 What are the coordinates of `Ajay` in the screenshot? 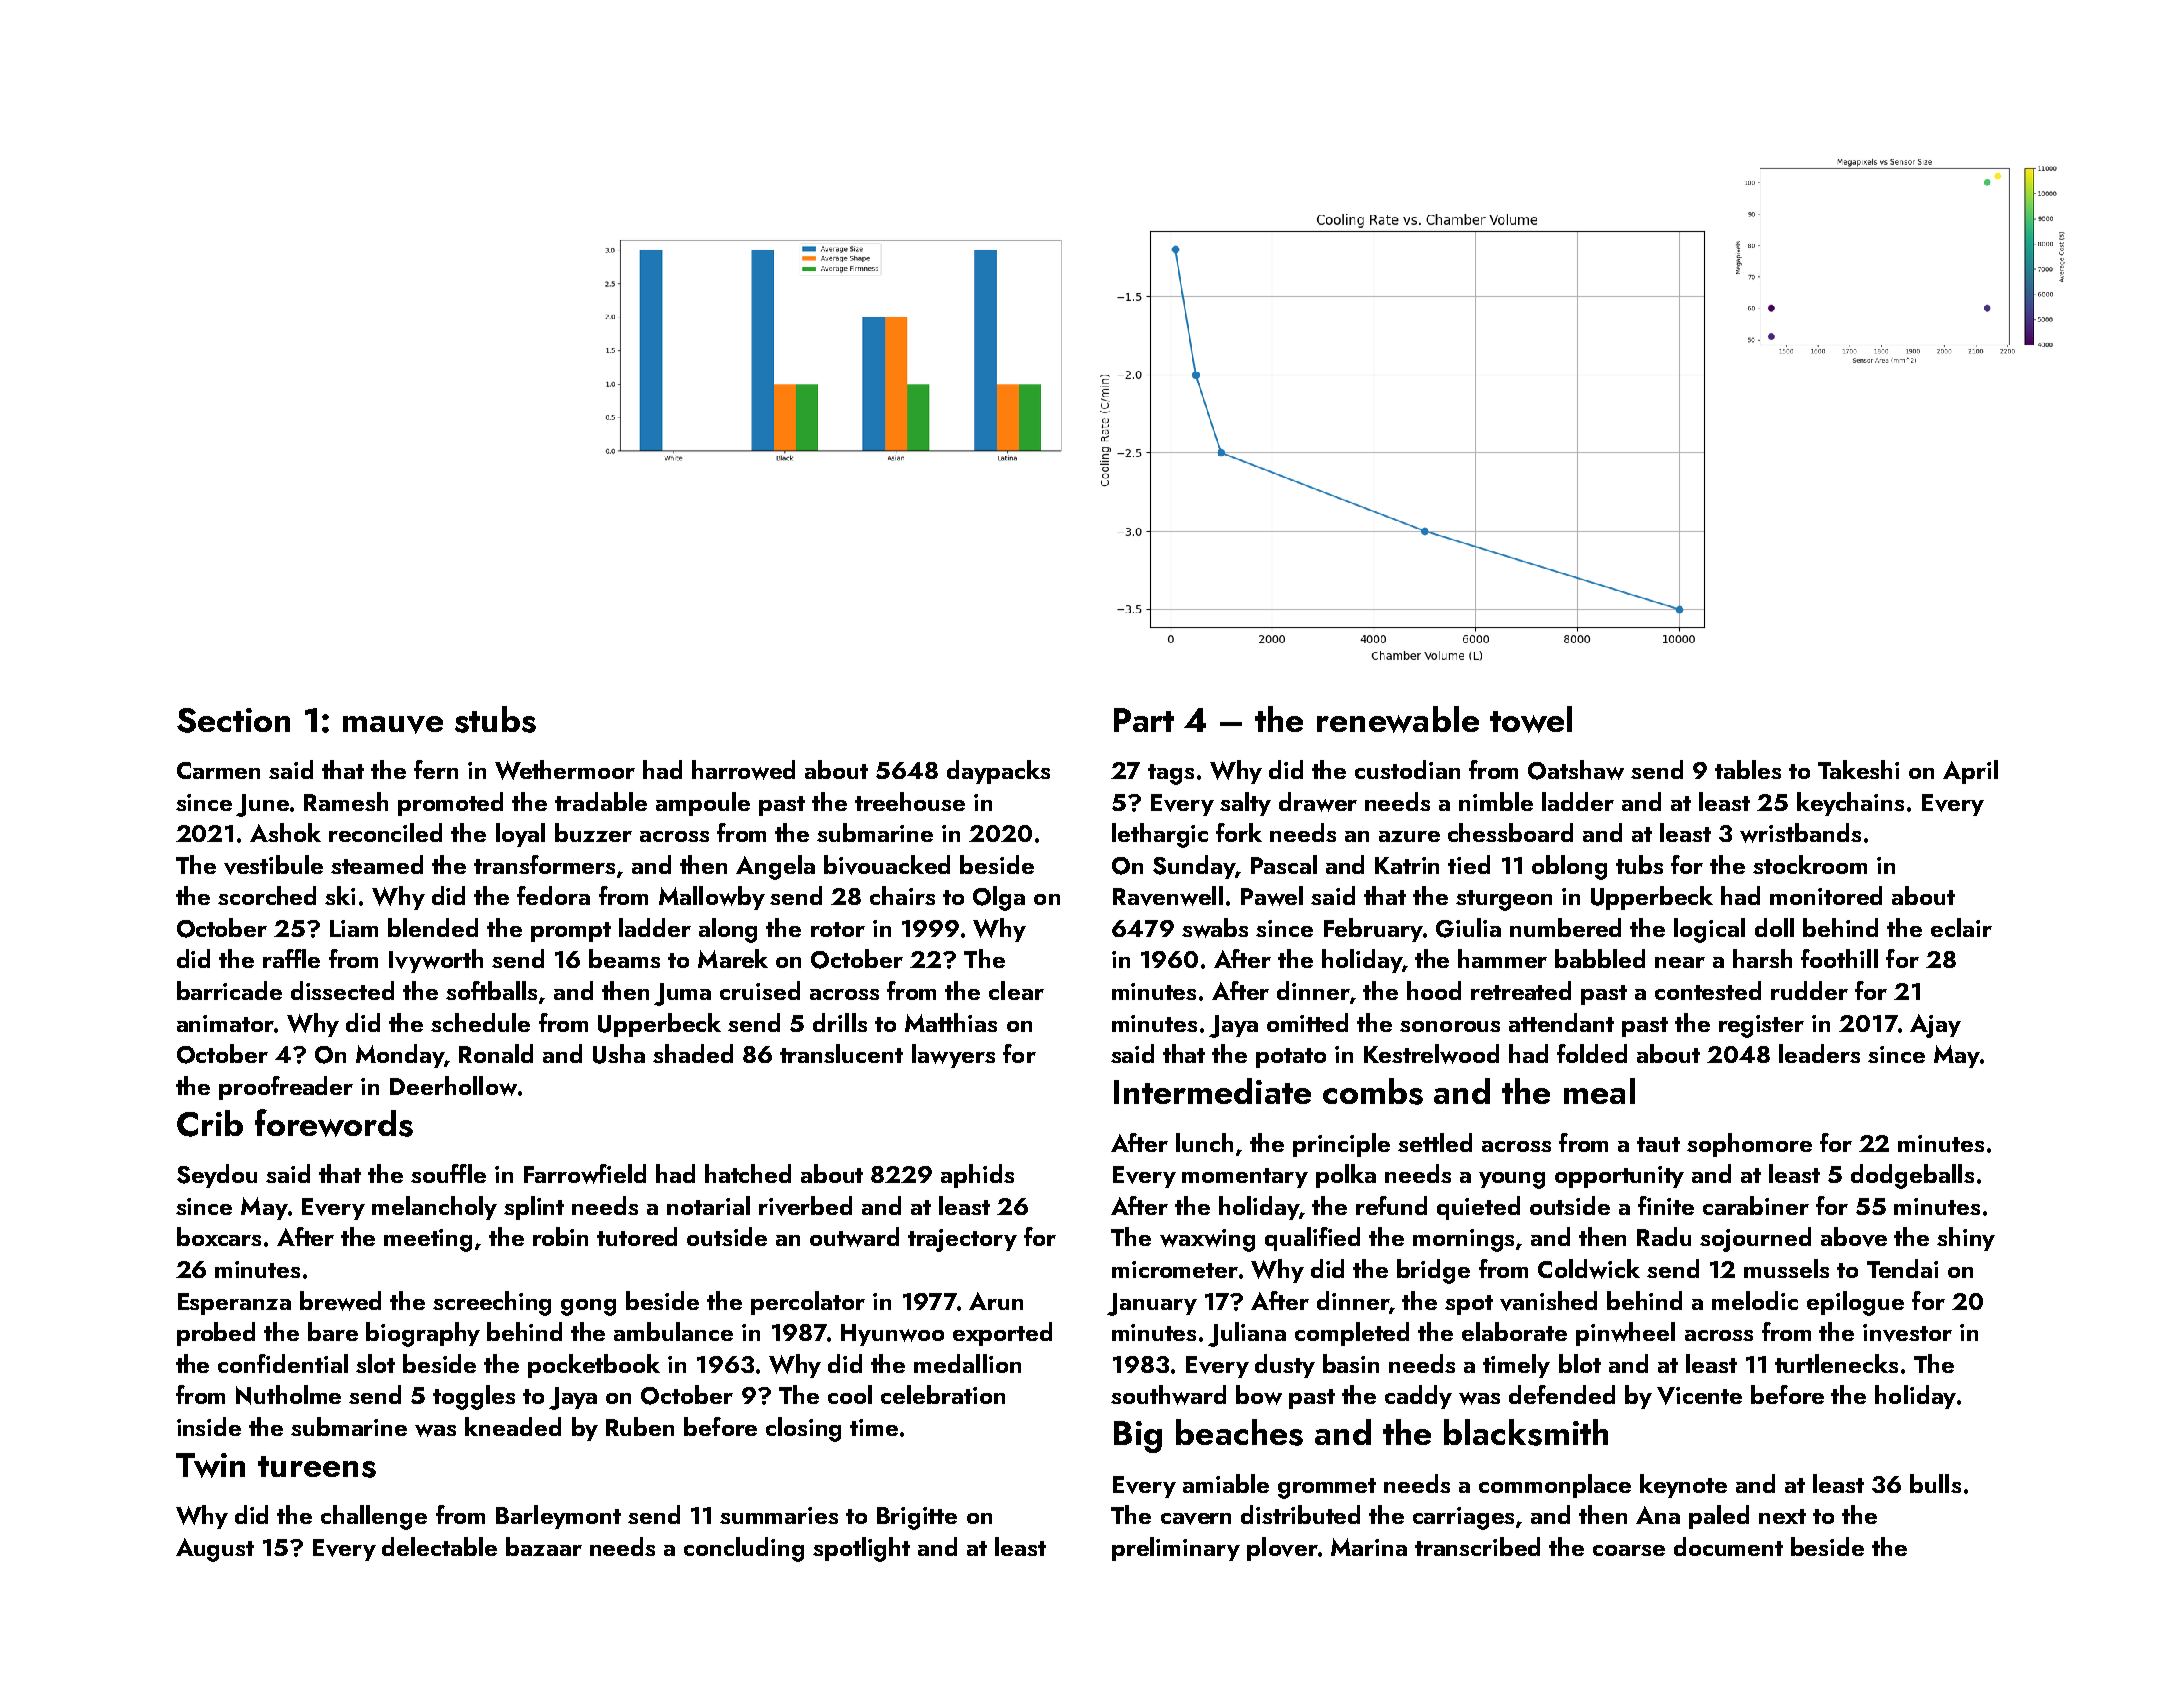 It's located at (1935, 1026).
